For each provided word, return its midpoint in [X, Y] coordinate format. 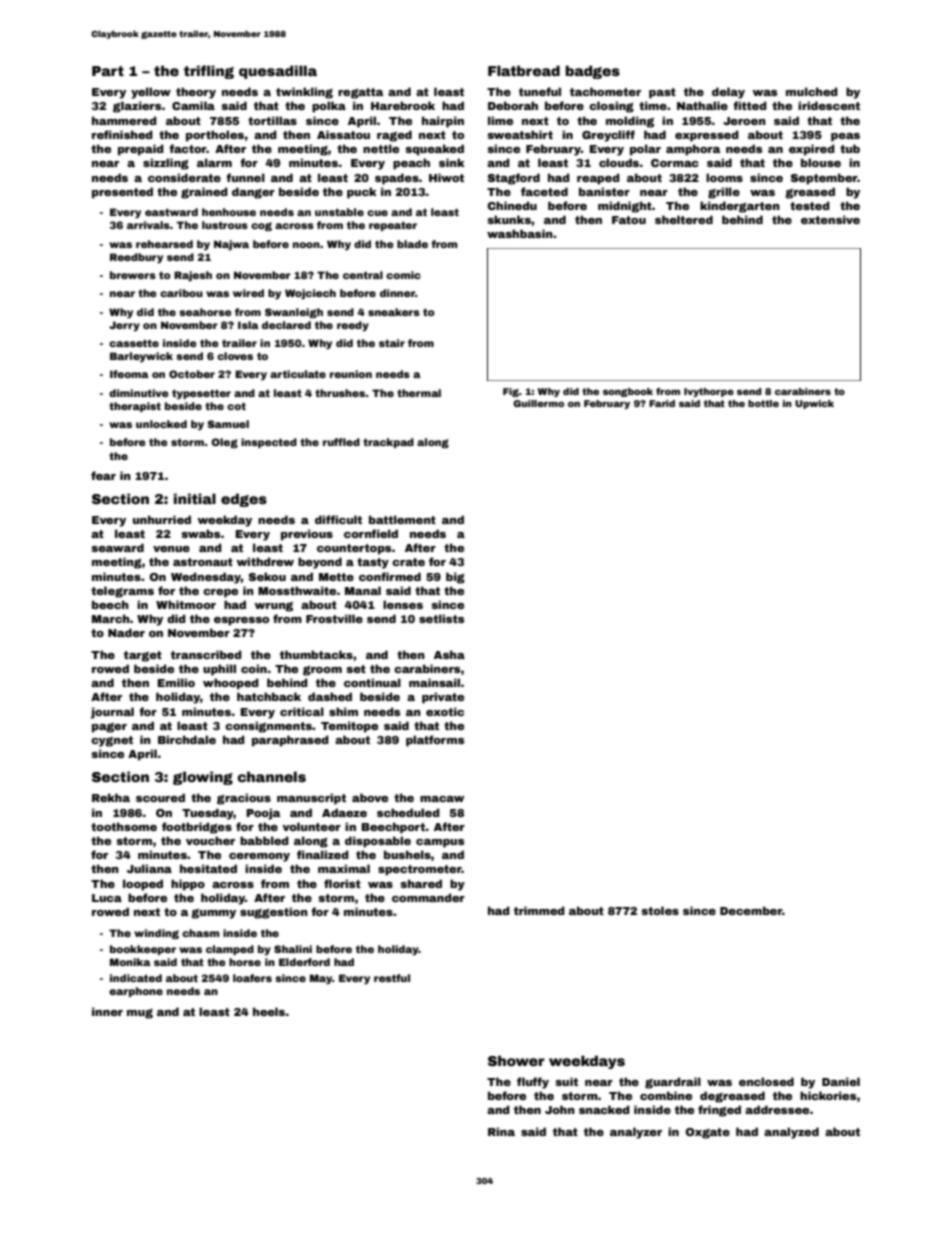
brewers [133, 275]
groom [322, 671]
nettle [381, 148]
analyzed [791, 1133]
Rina [501, 1131]
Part [108, 71]
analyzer [636, 1133]
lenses [403, 604]
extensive [830, 219]
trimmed [539, 910]
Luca [107, 898]
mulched [812, 91]
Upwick [814, 404]
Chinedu [512, 205]
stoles [660, 910]
